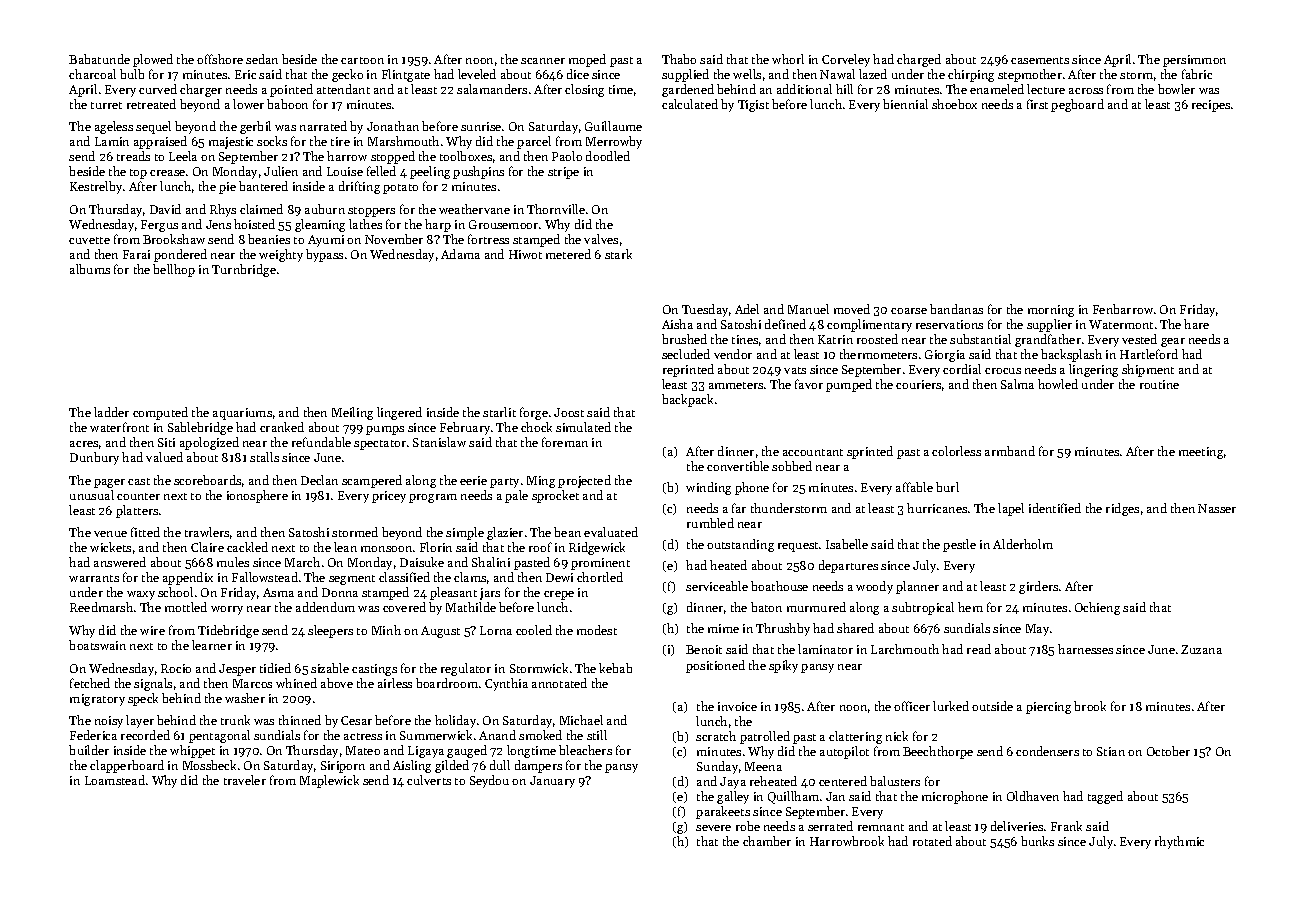  What do you see at coordinates (713, 828) in the image?
I see `severe` at bounding box center [713, 828].
